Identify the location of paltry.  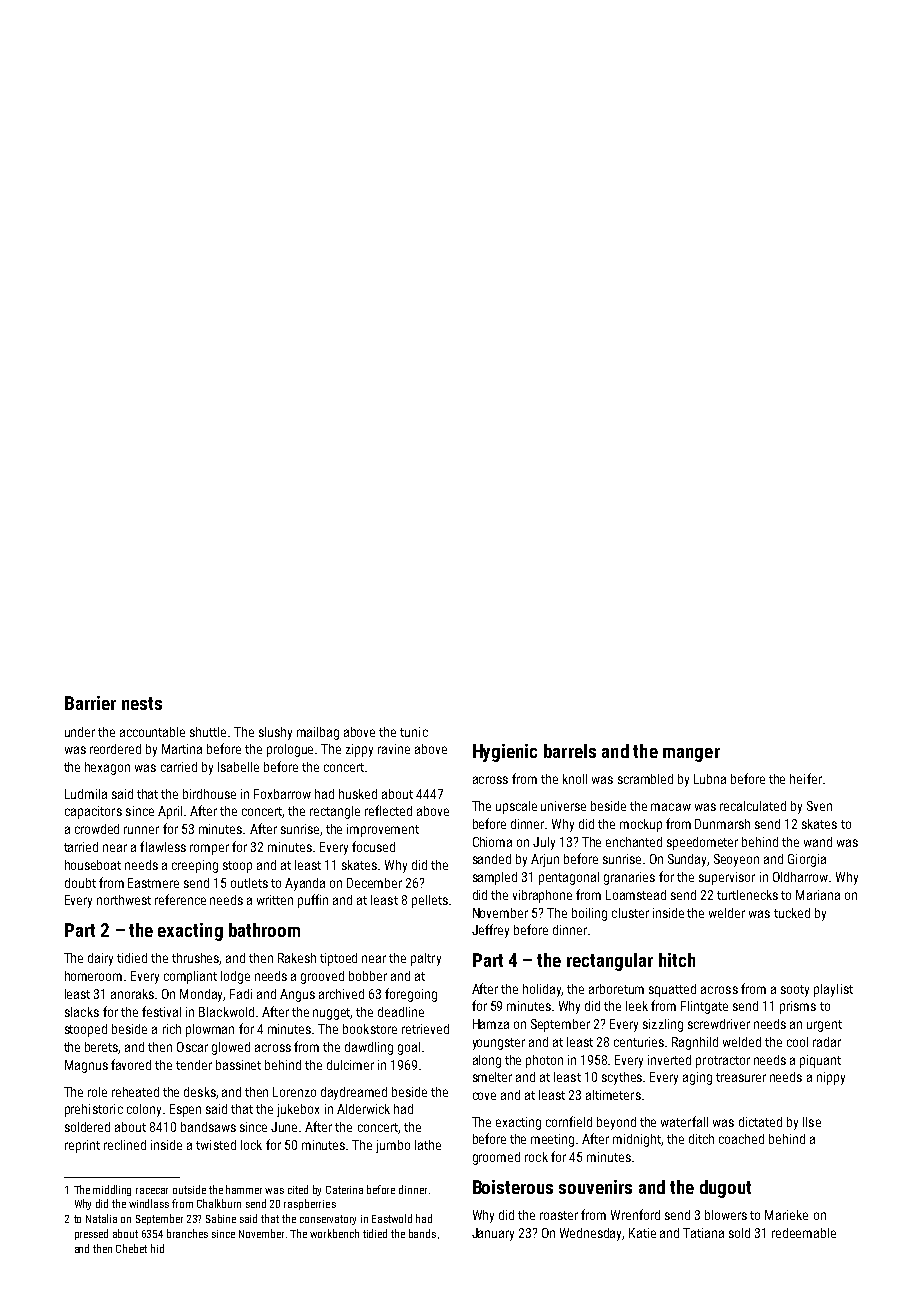
(426, 959).
